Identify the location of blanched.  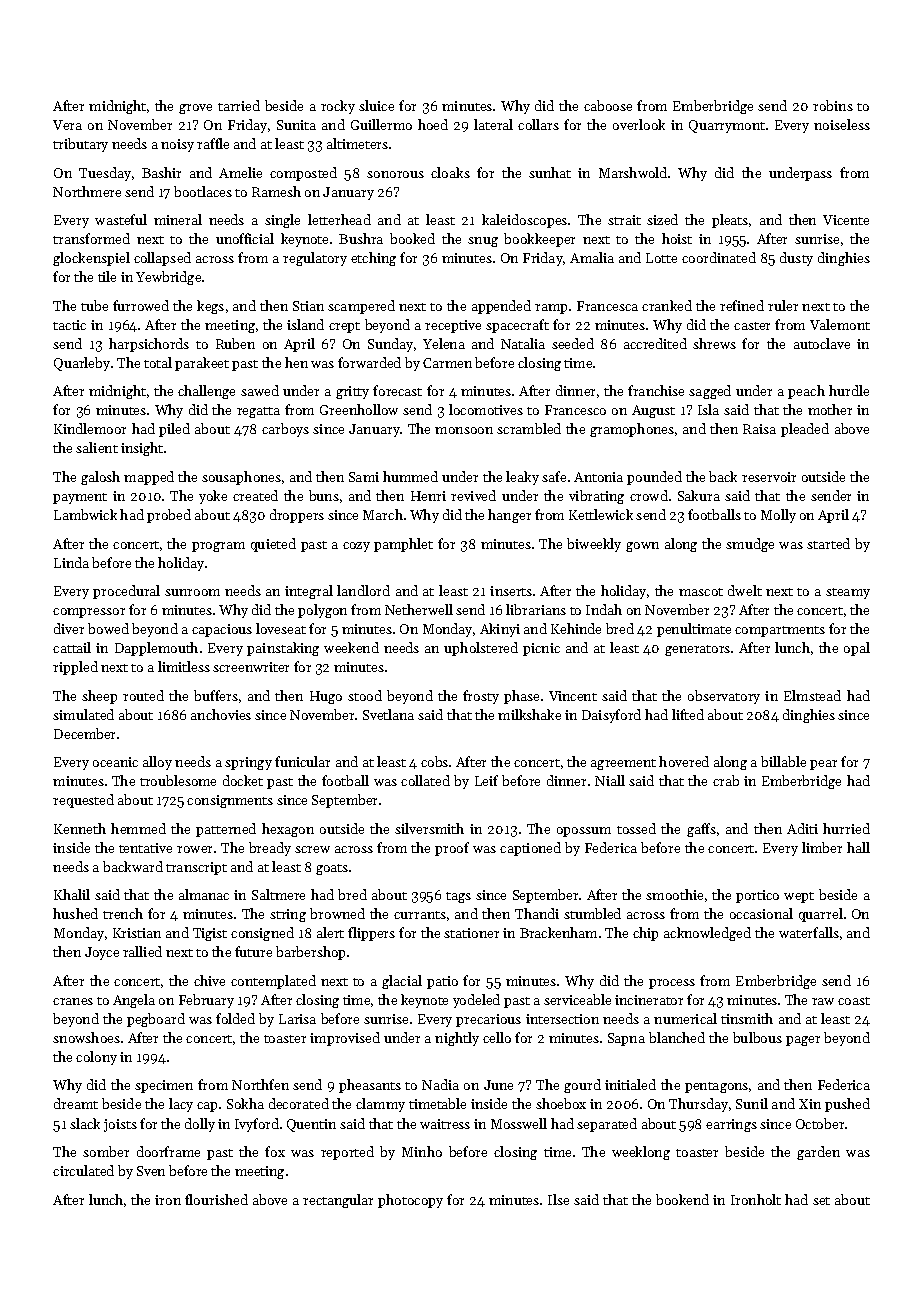
(677, 1037).
